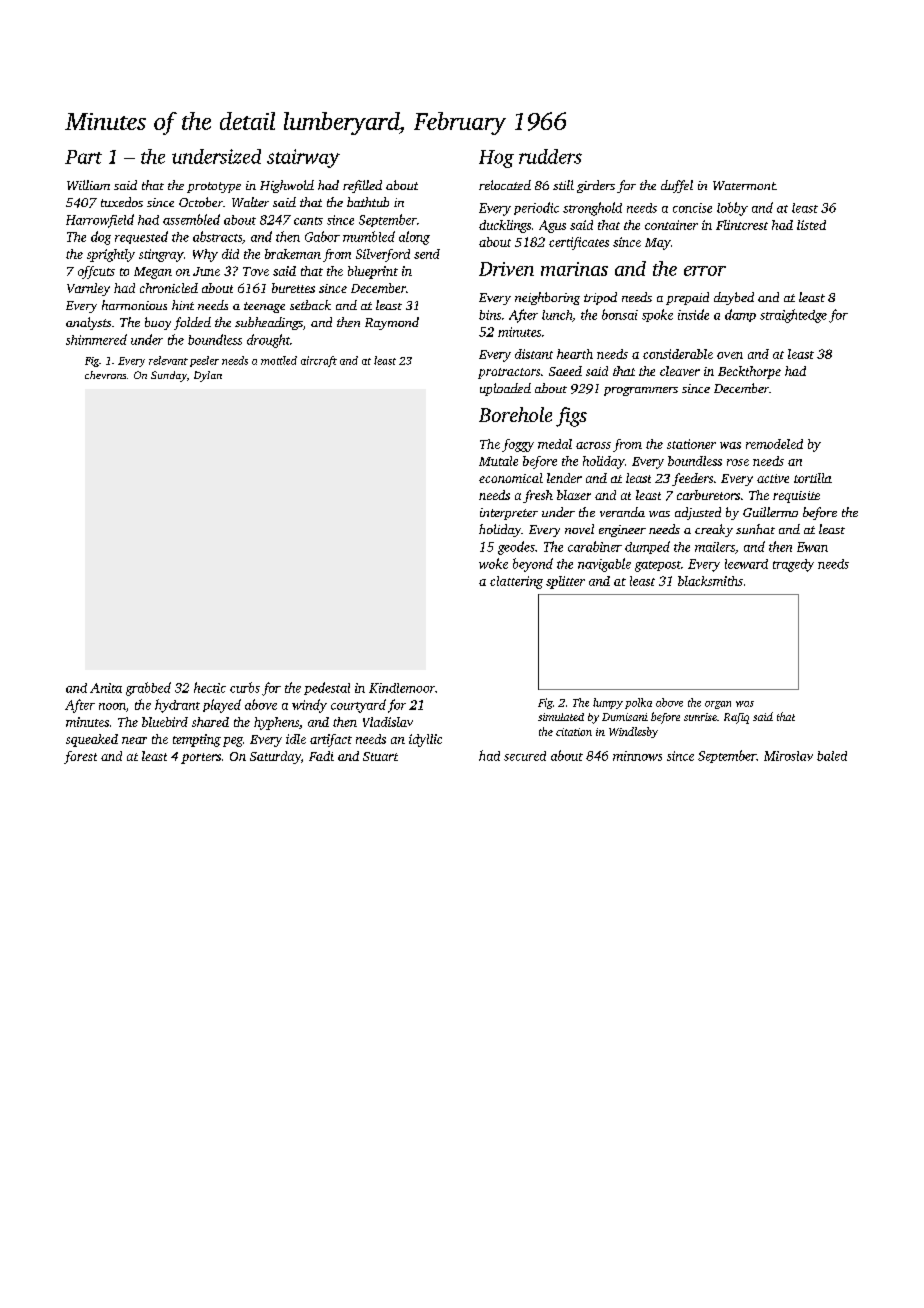 The image size is (924, 1308). Describe the element at coordinates (373, 272) in the screenshot. I see `blueprint` at that location.
